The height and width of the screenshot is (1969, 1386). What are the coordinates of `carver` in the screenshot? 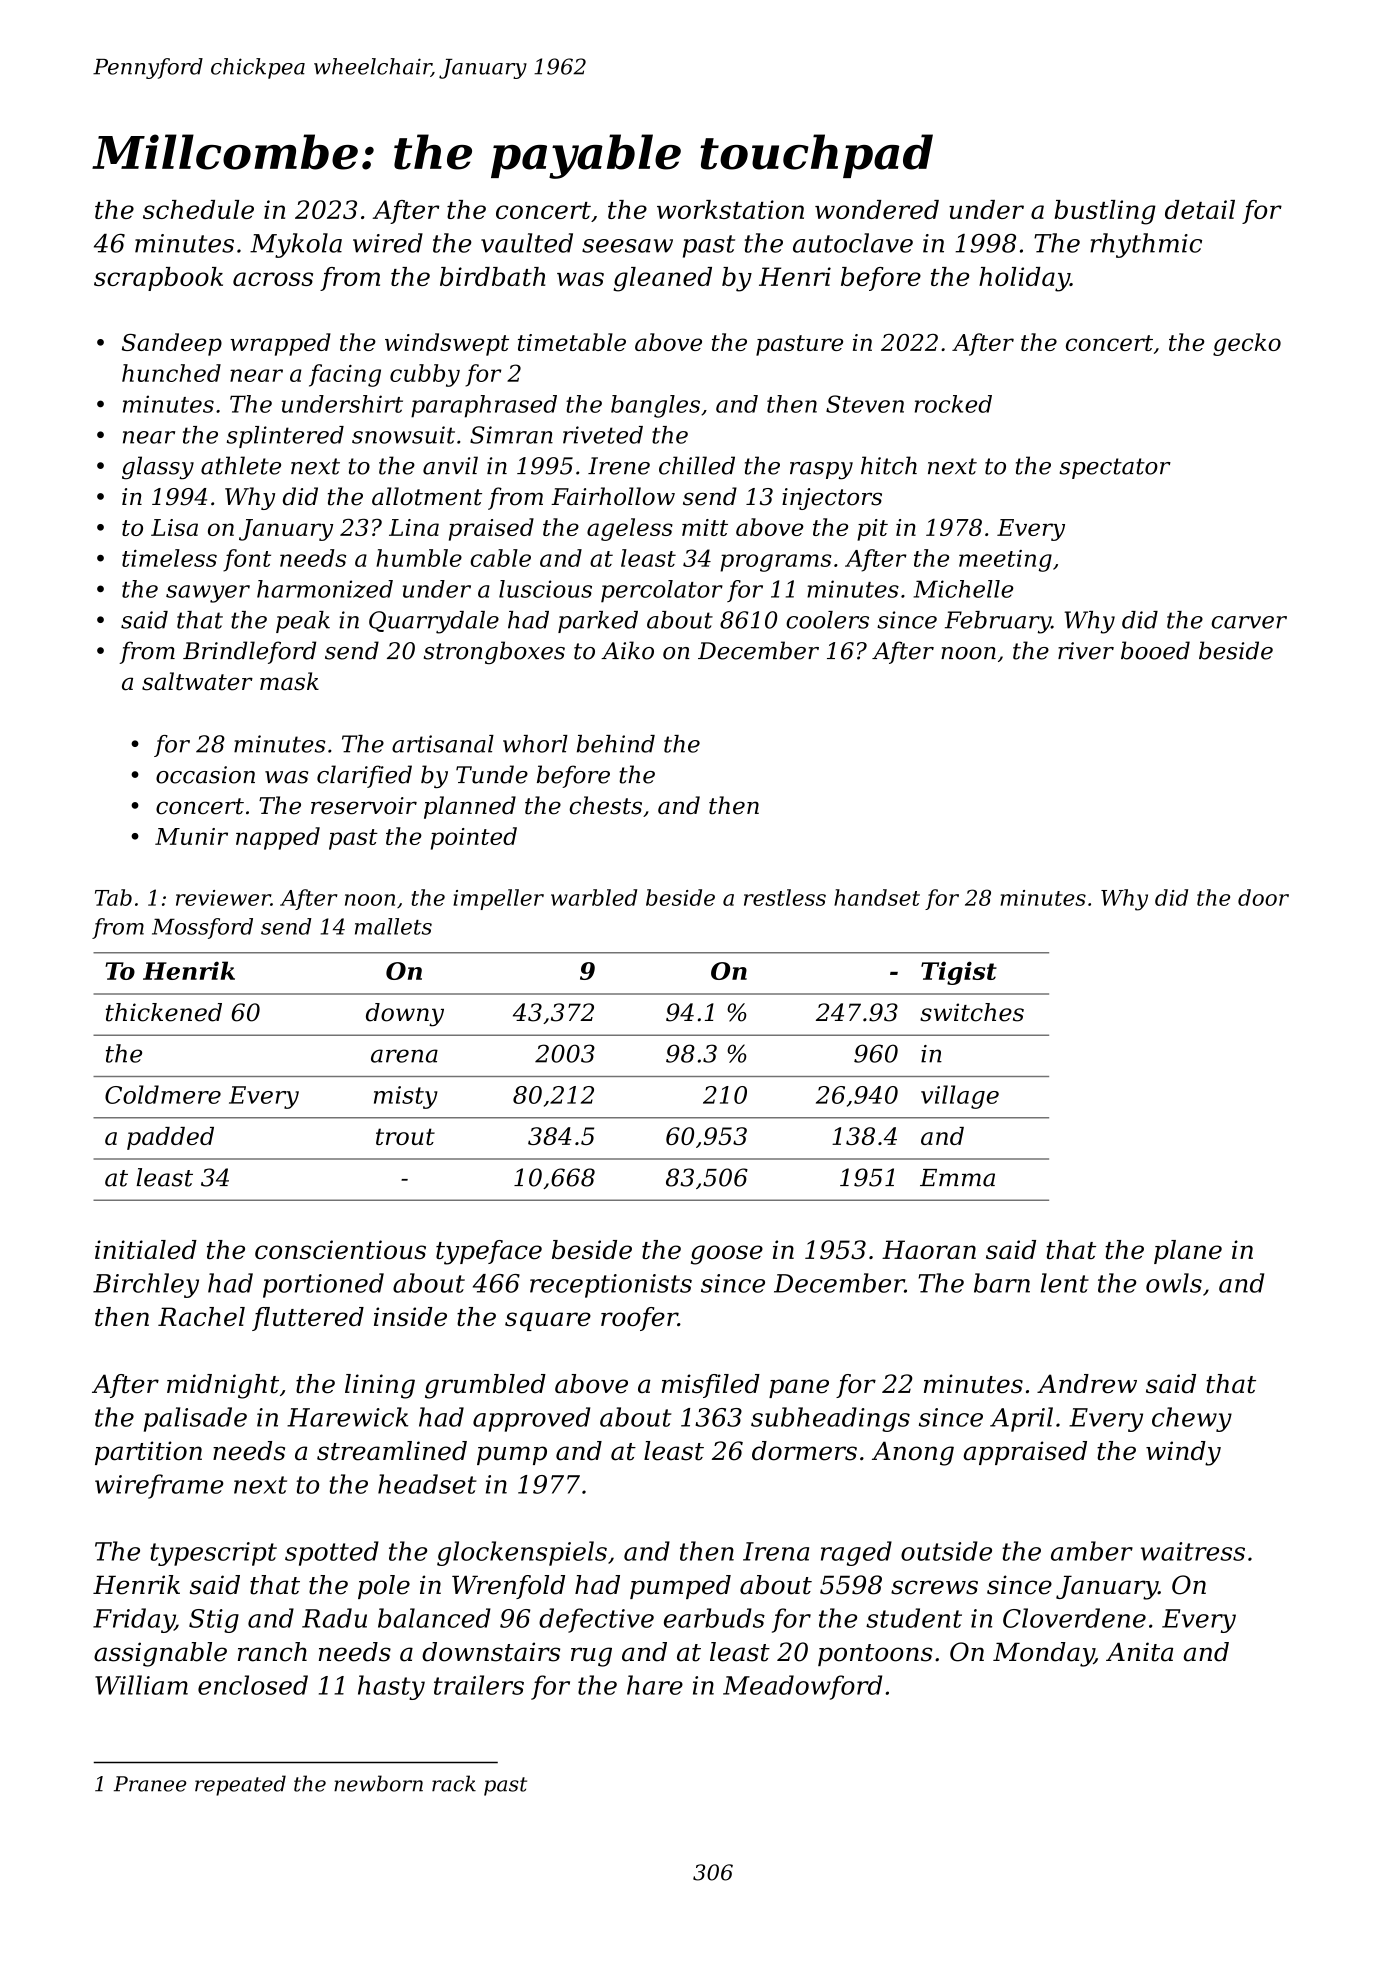 It's located at (1249, 622).
